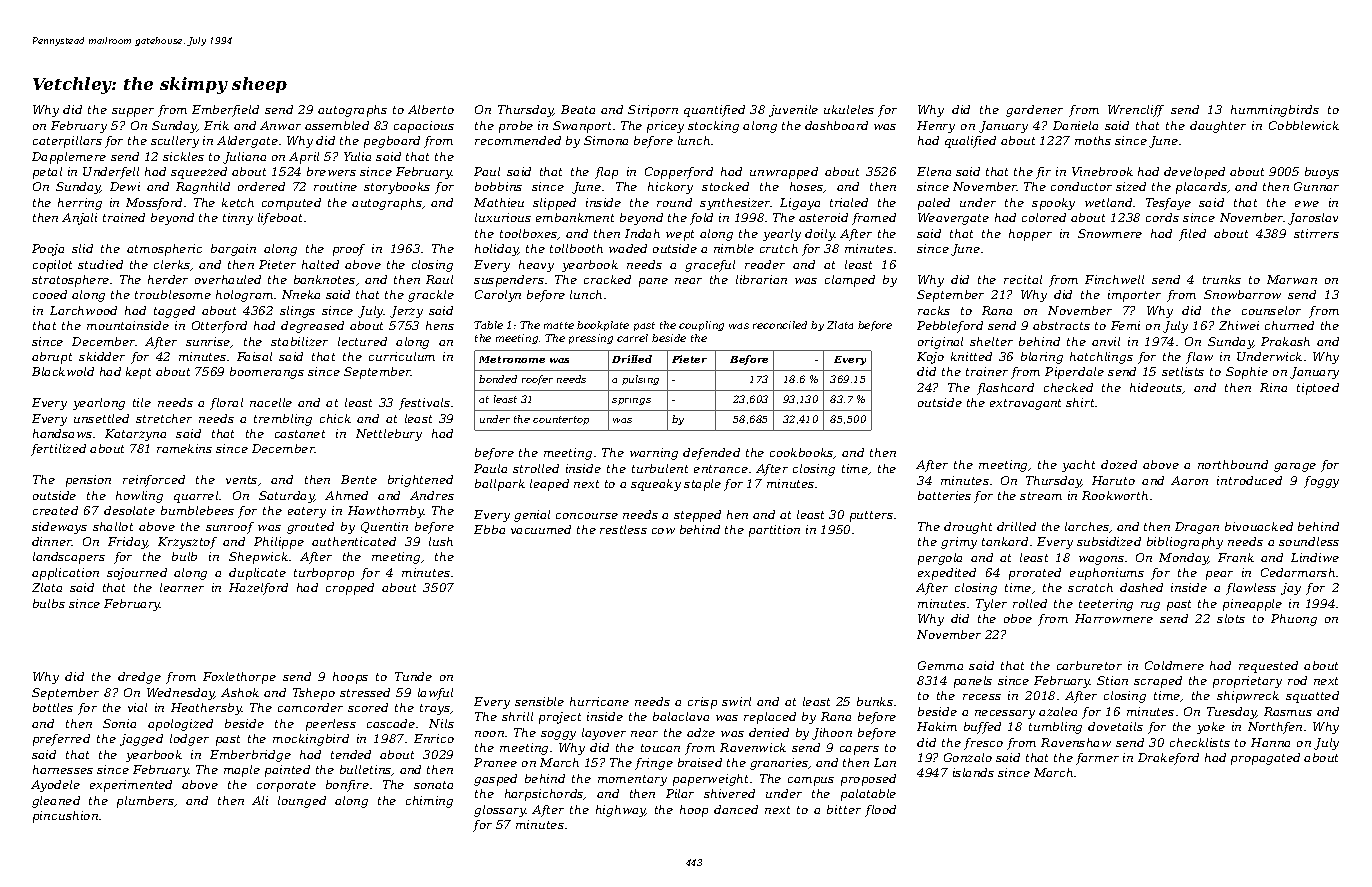 The height and width of the screenshot is (887, 1372). What do you see at coordinates (267, 373) in the screenshot?
I see `boomerangs` at bounding box center [267, 373].
